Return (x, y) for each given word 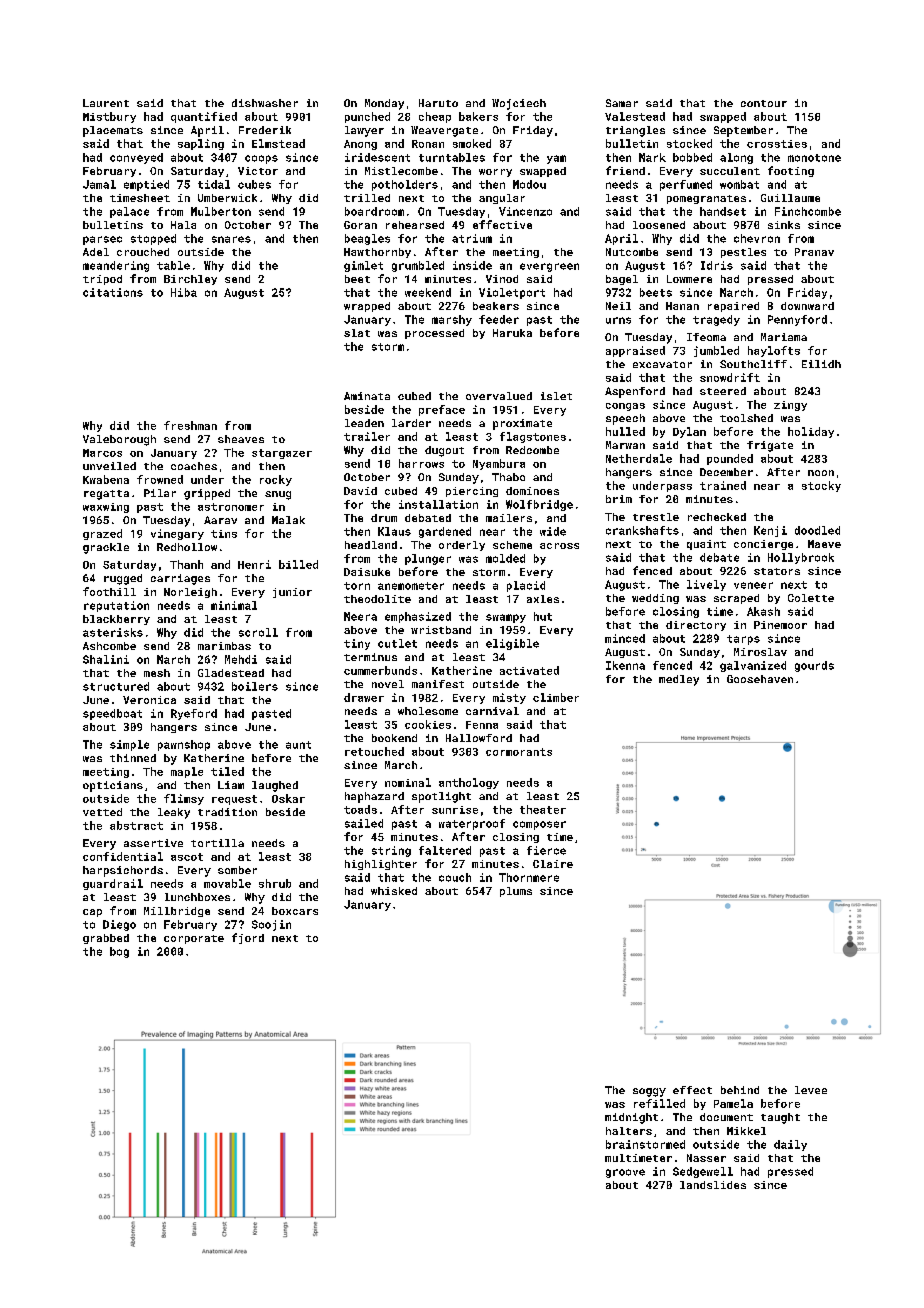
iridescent (377, 157)
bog (119, 952)
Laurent (106, 103)
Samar (622, 103)
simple (129, 745)
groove (625, 1173)
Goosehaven (760, 679)
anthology (469, 783)
